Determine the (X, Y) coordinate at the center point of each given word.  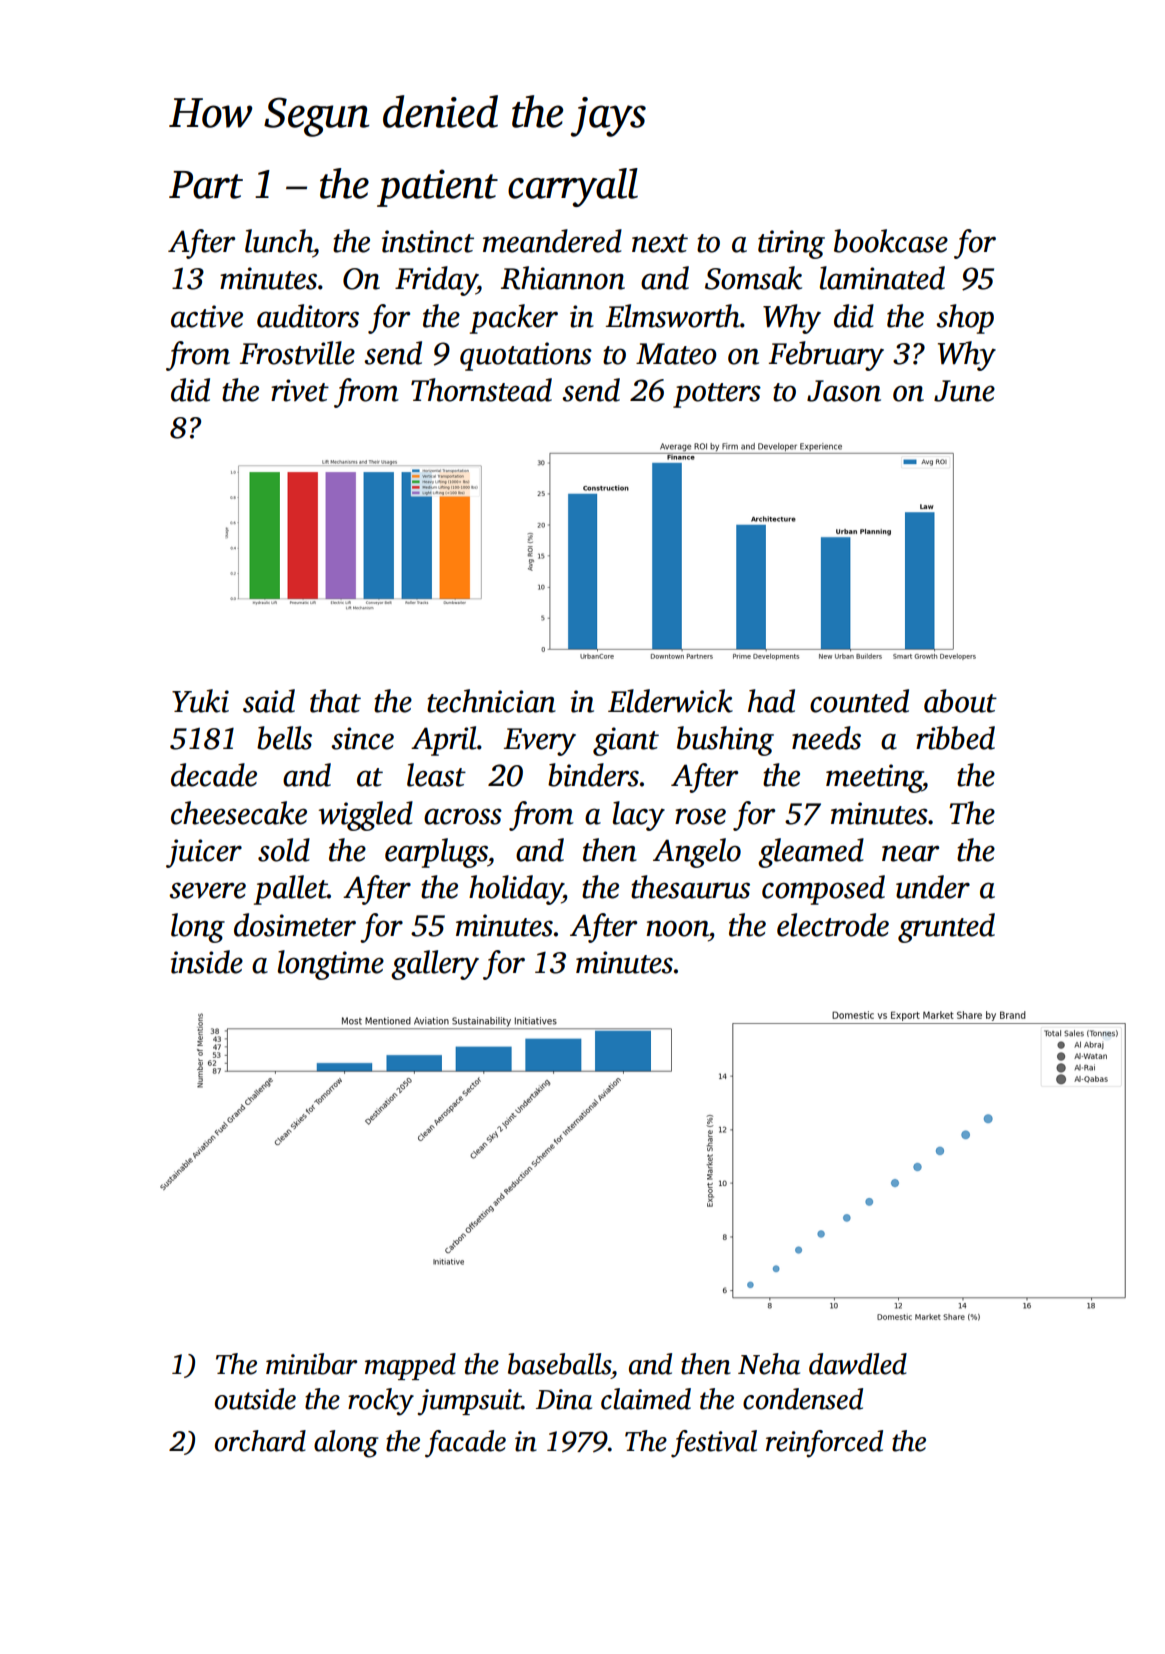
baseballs (559, 1364)
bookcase (891, 241)
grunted (946, 928)
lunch (279, 241)
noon (677, 928)
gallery (435, 965)
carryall (573, 187)
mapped (410, 1366)
